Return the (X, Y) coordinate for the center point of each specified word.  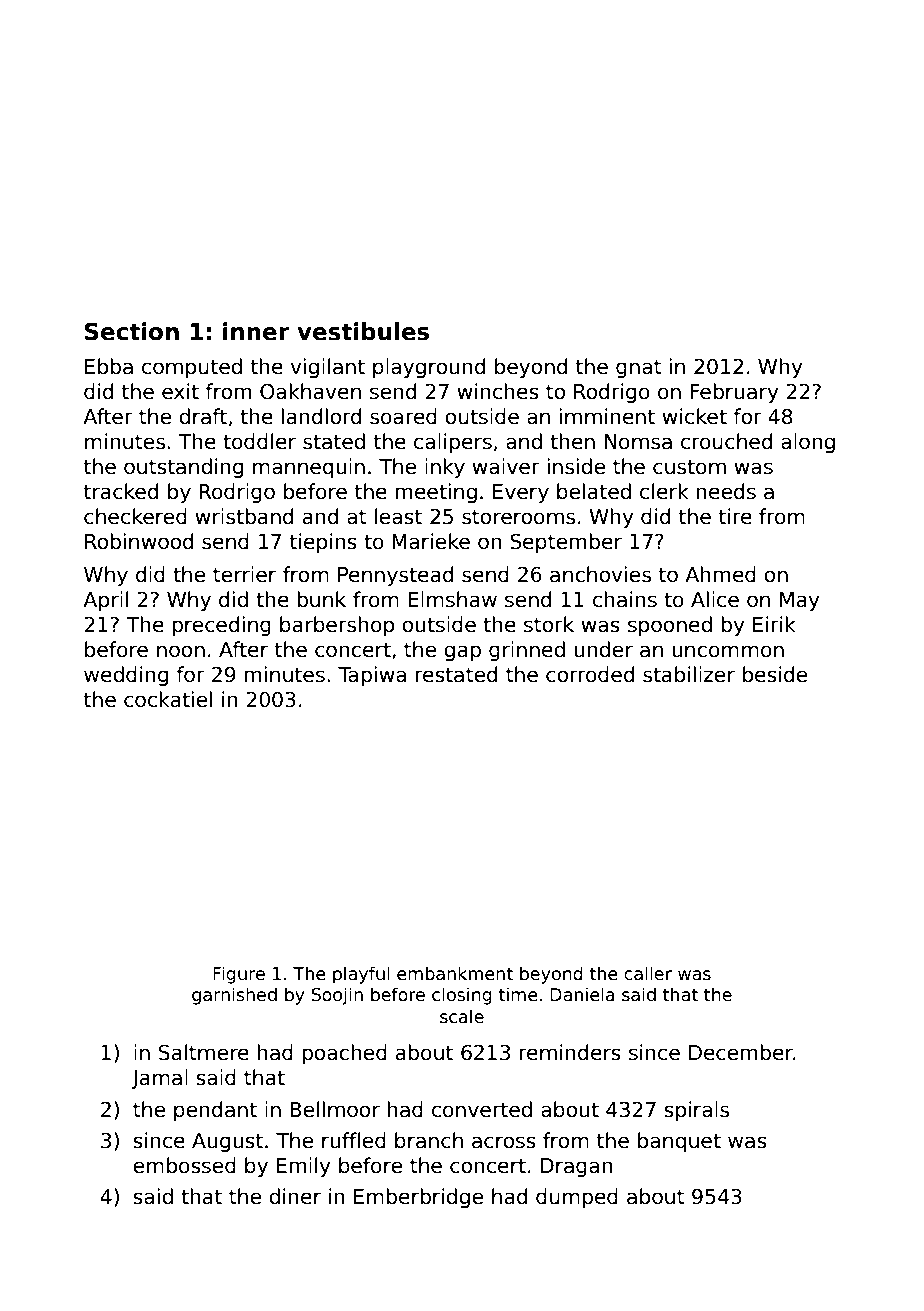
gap (462, 653)
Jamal (159, 1079)
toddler (259, 441)
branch (429, 1140)
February (734, 393)
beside (775, 674)
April (105, 601)
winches (498, 391)
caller (648, 973)
